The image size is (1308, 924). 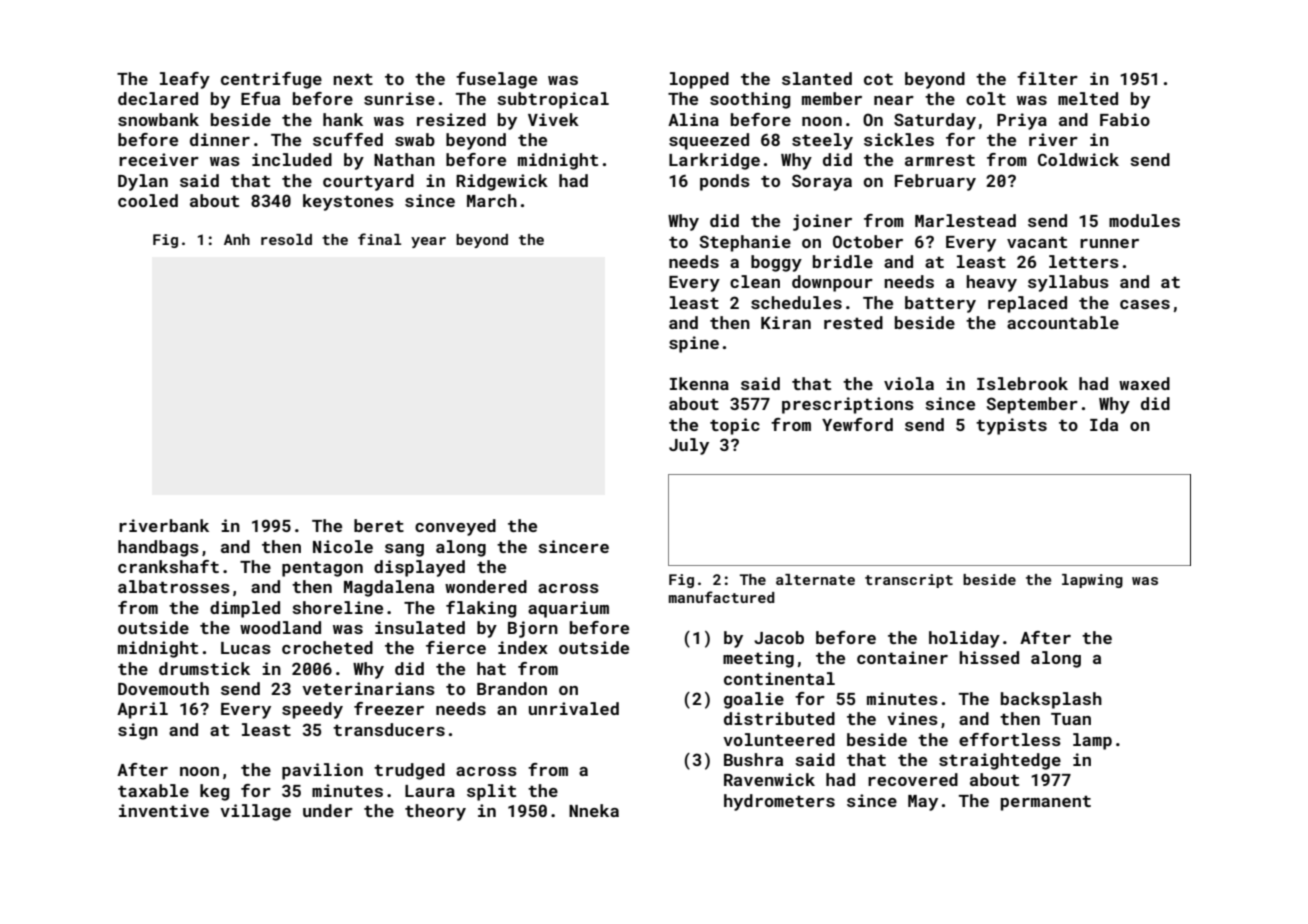 What do you see at coordinates (817, 78) in the page?
I see `slanted` at bounding box center [817, 78].
